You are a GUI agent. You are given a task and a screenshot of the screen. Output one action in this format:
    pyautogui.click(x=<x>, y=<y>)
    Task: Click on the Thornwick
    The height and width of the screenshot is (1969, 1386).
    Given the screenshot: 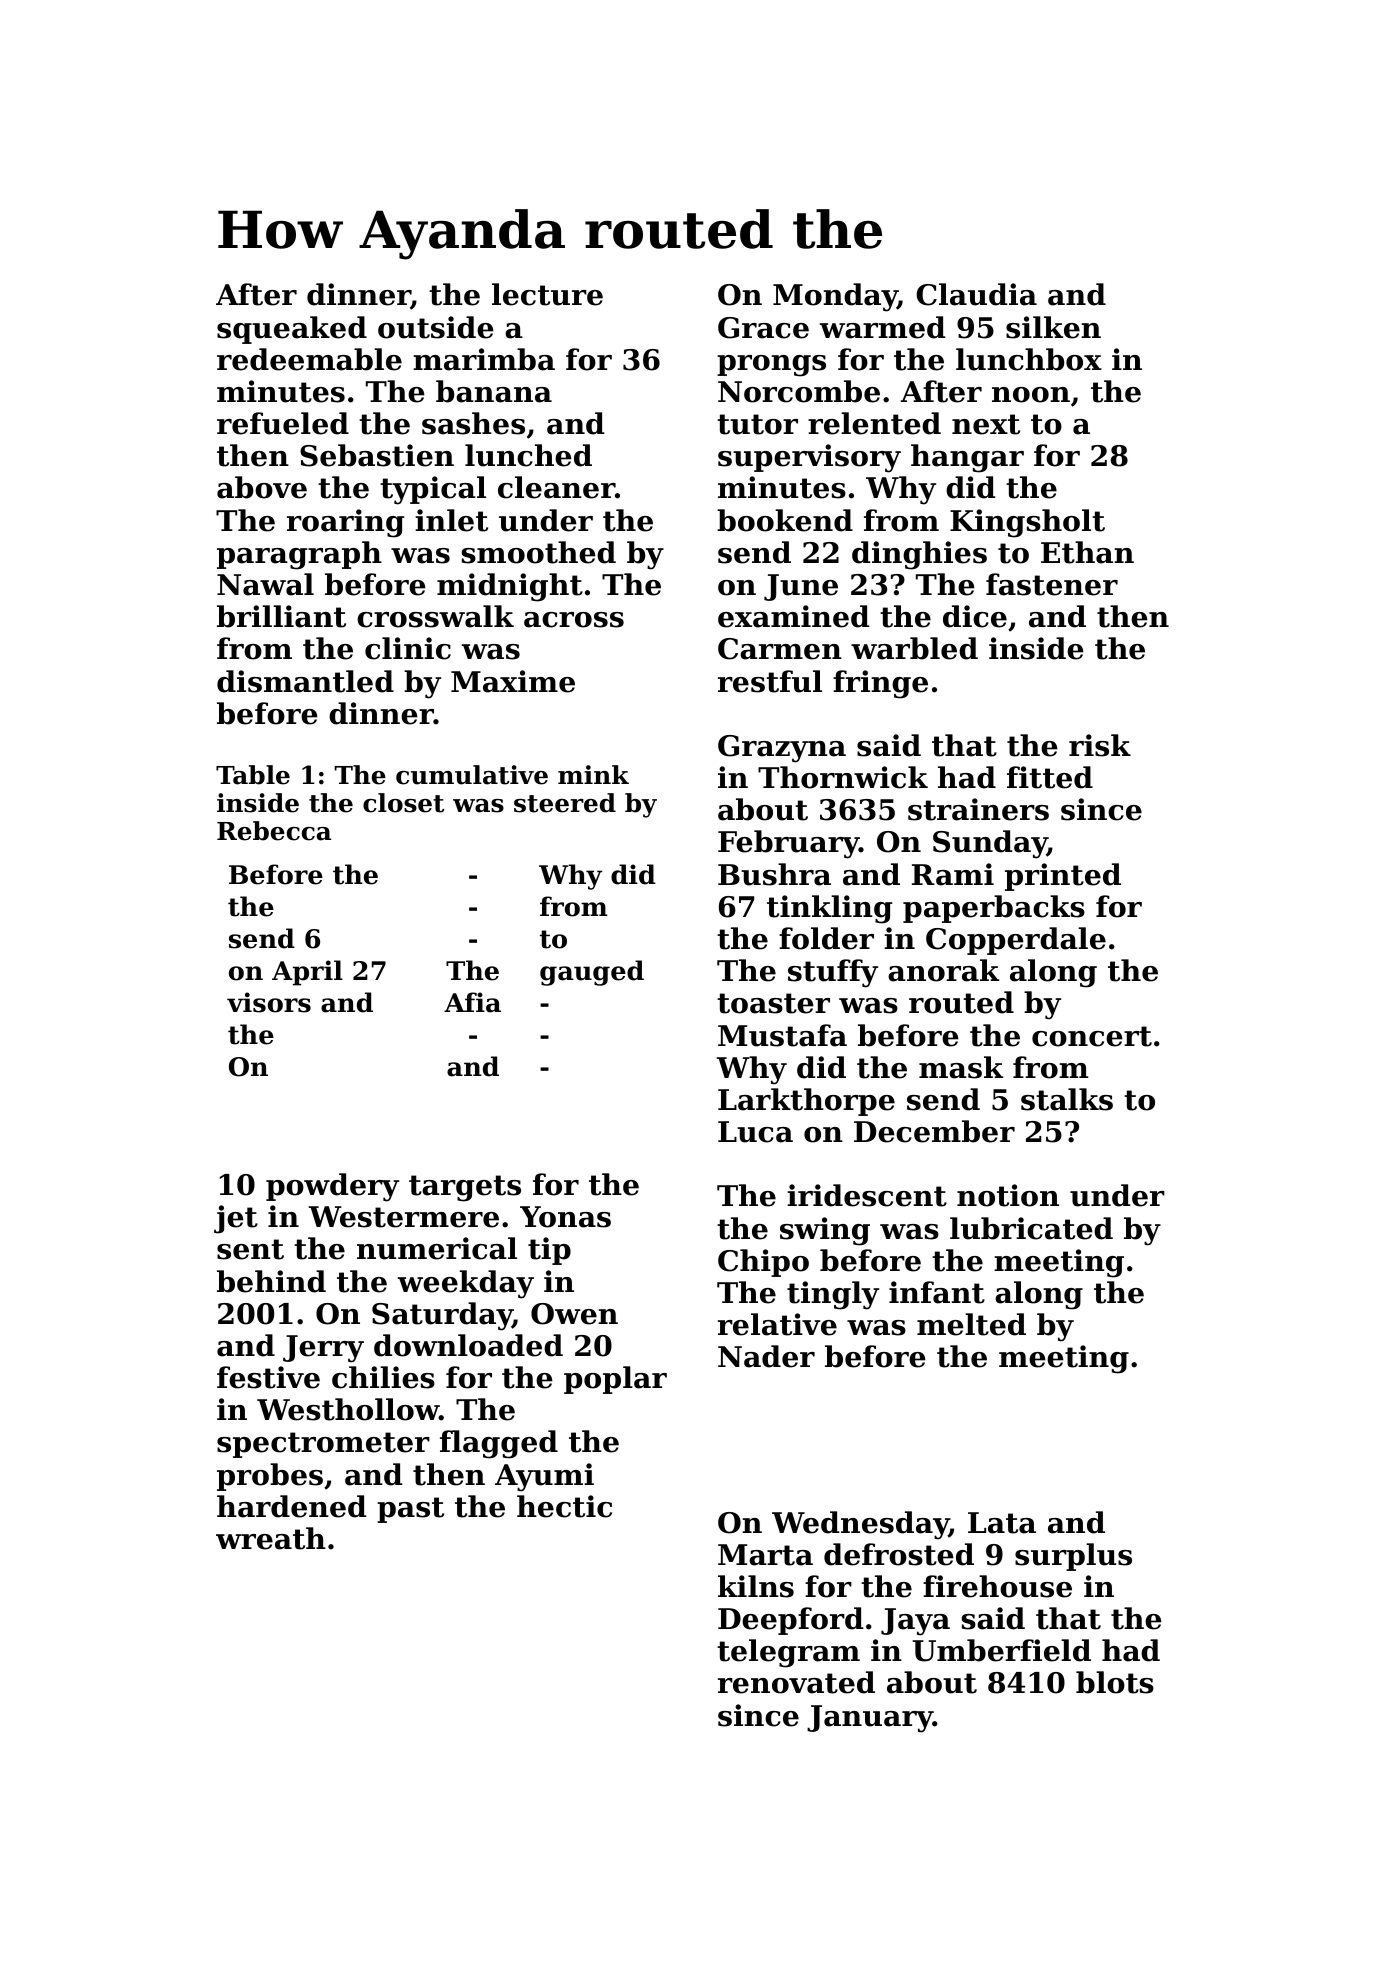 What is the action you would take?
    pyautogui.click(x=843, y=777)
